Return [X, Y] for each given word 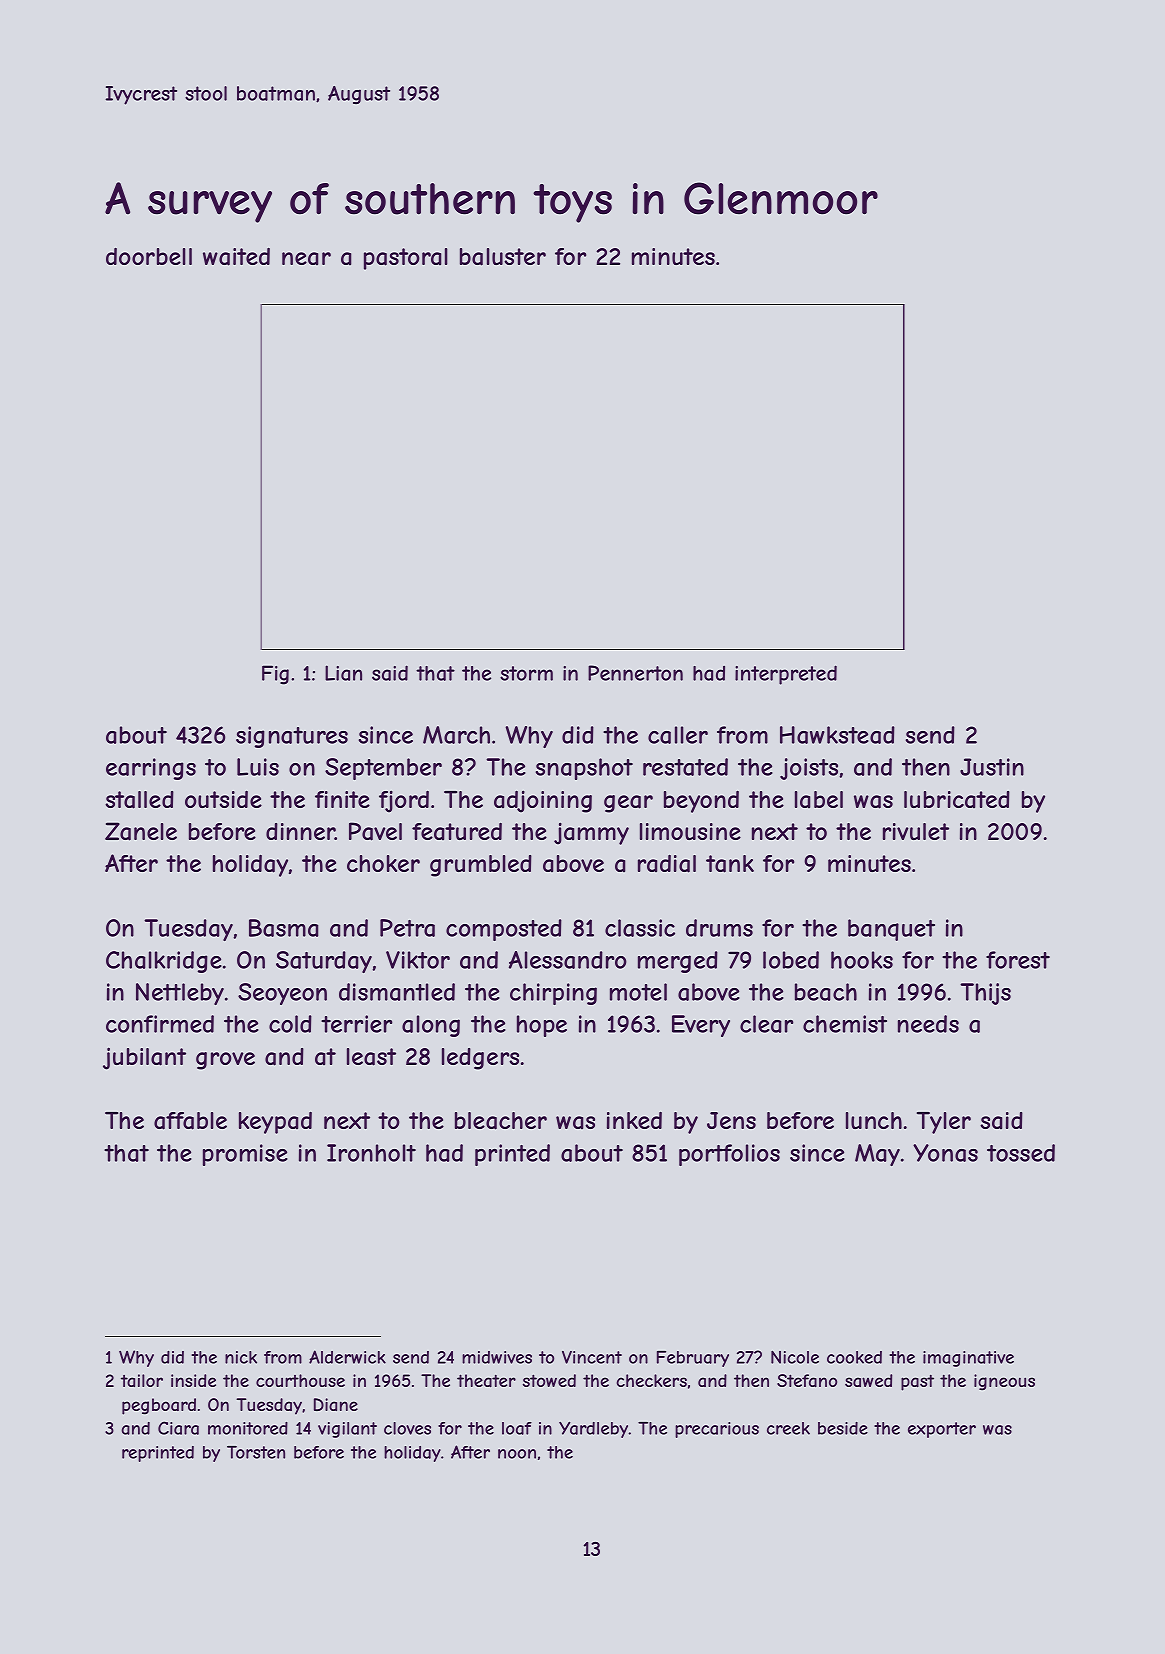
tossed [1021, 1153]
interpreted [786, 675]
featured [457, 832]
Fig [275, 675]
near [306, 259]
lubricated [957, 800]
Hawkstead [837, 735]
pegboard [159, 1406]
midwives [497, 1357]
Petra [407, 928]
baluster [503, 257]
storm [526, 673]
